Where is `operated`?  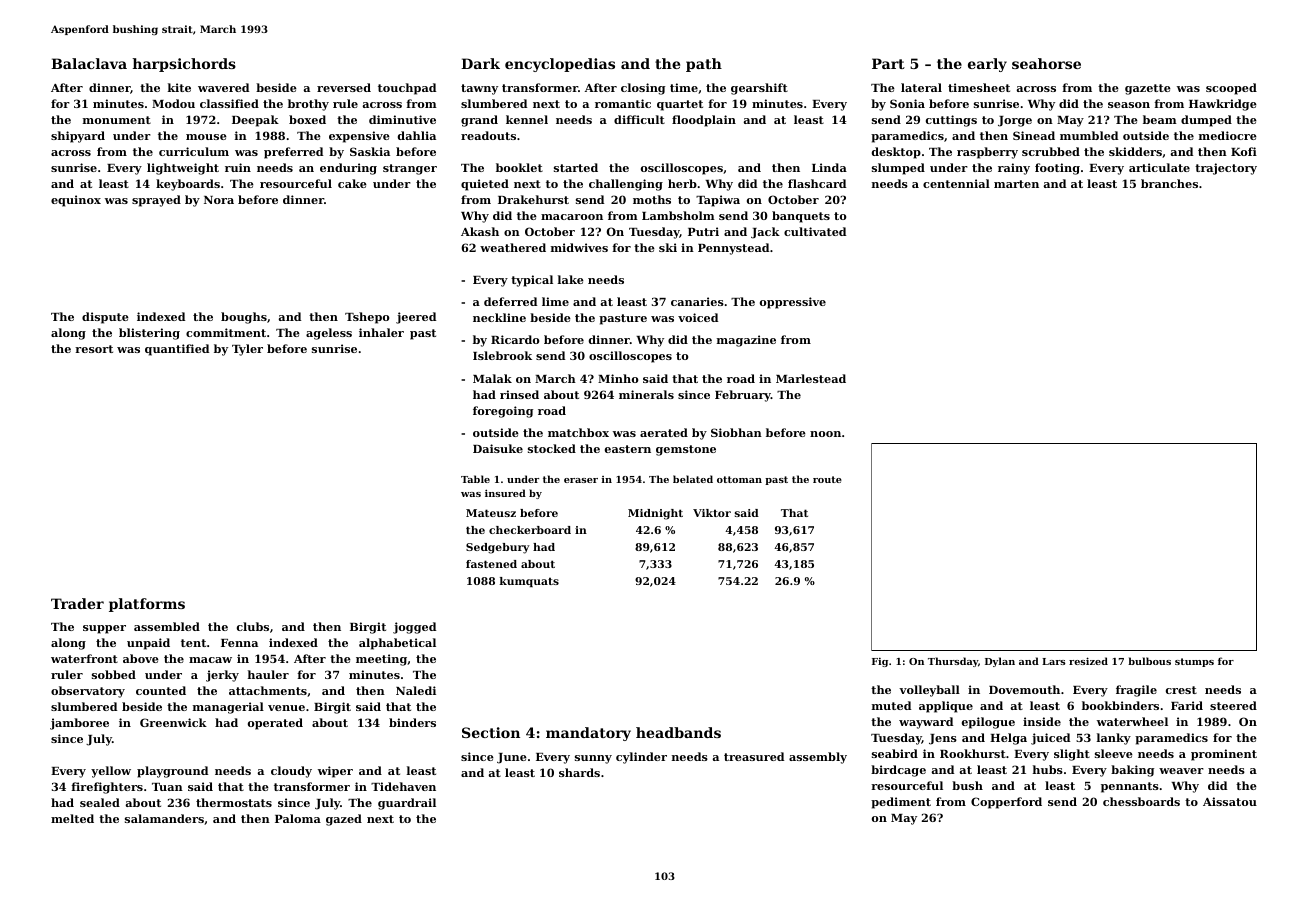
operated is located at coordinates (275, 724).
